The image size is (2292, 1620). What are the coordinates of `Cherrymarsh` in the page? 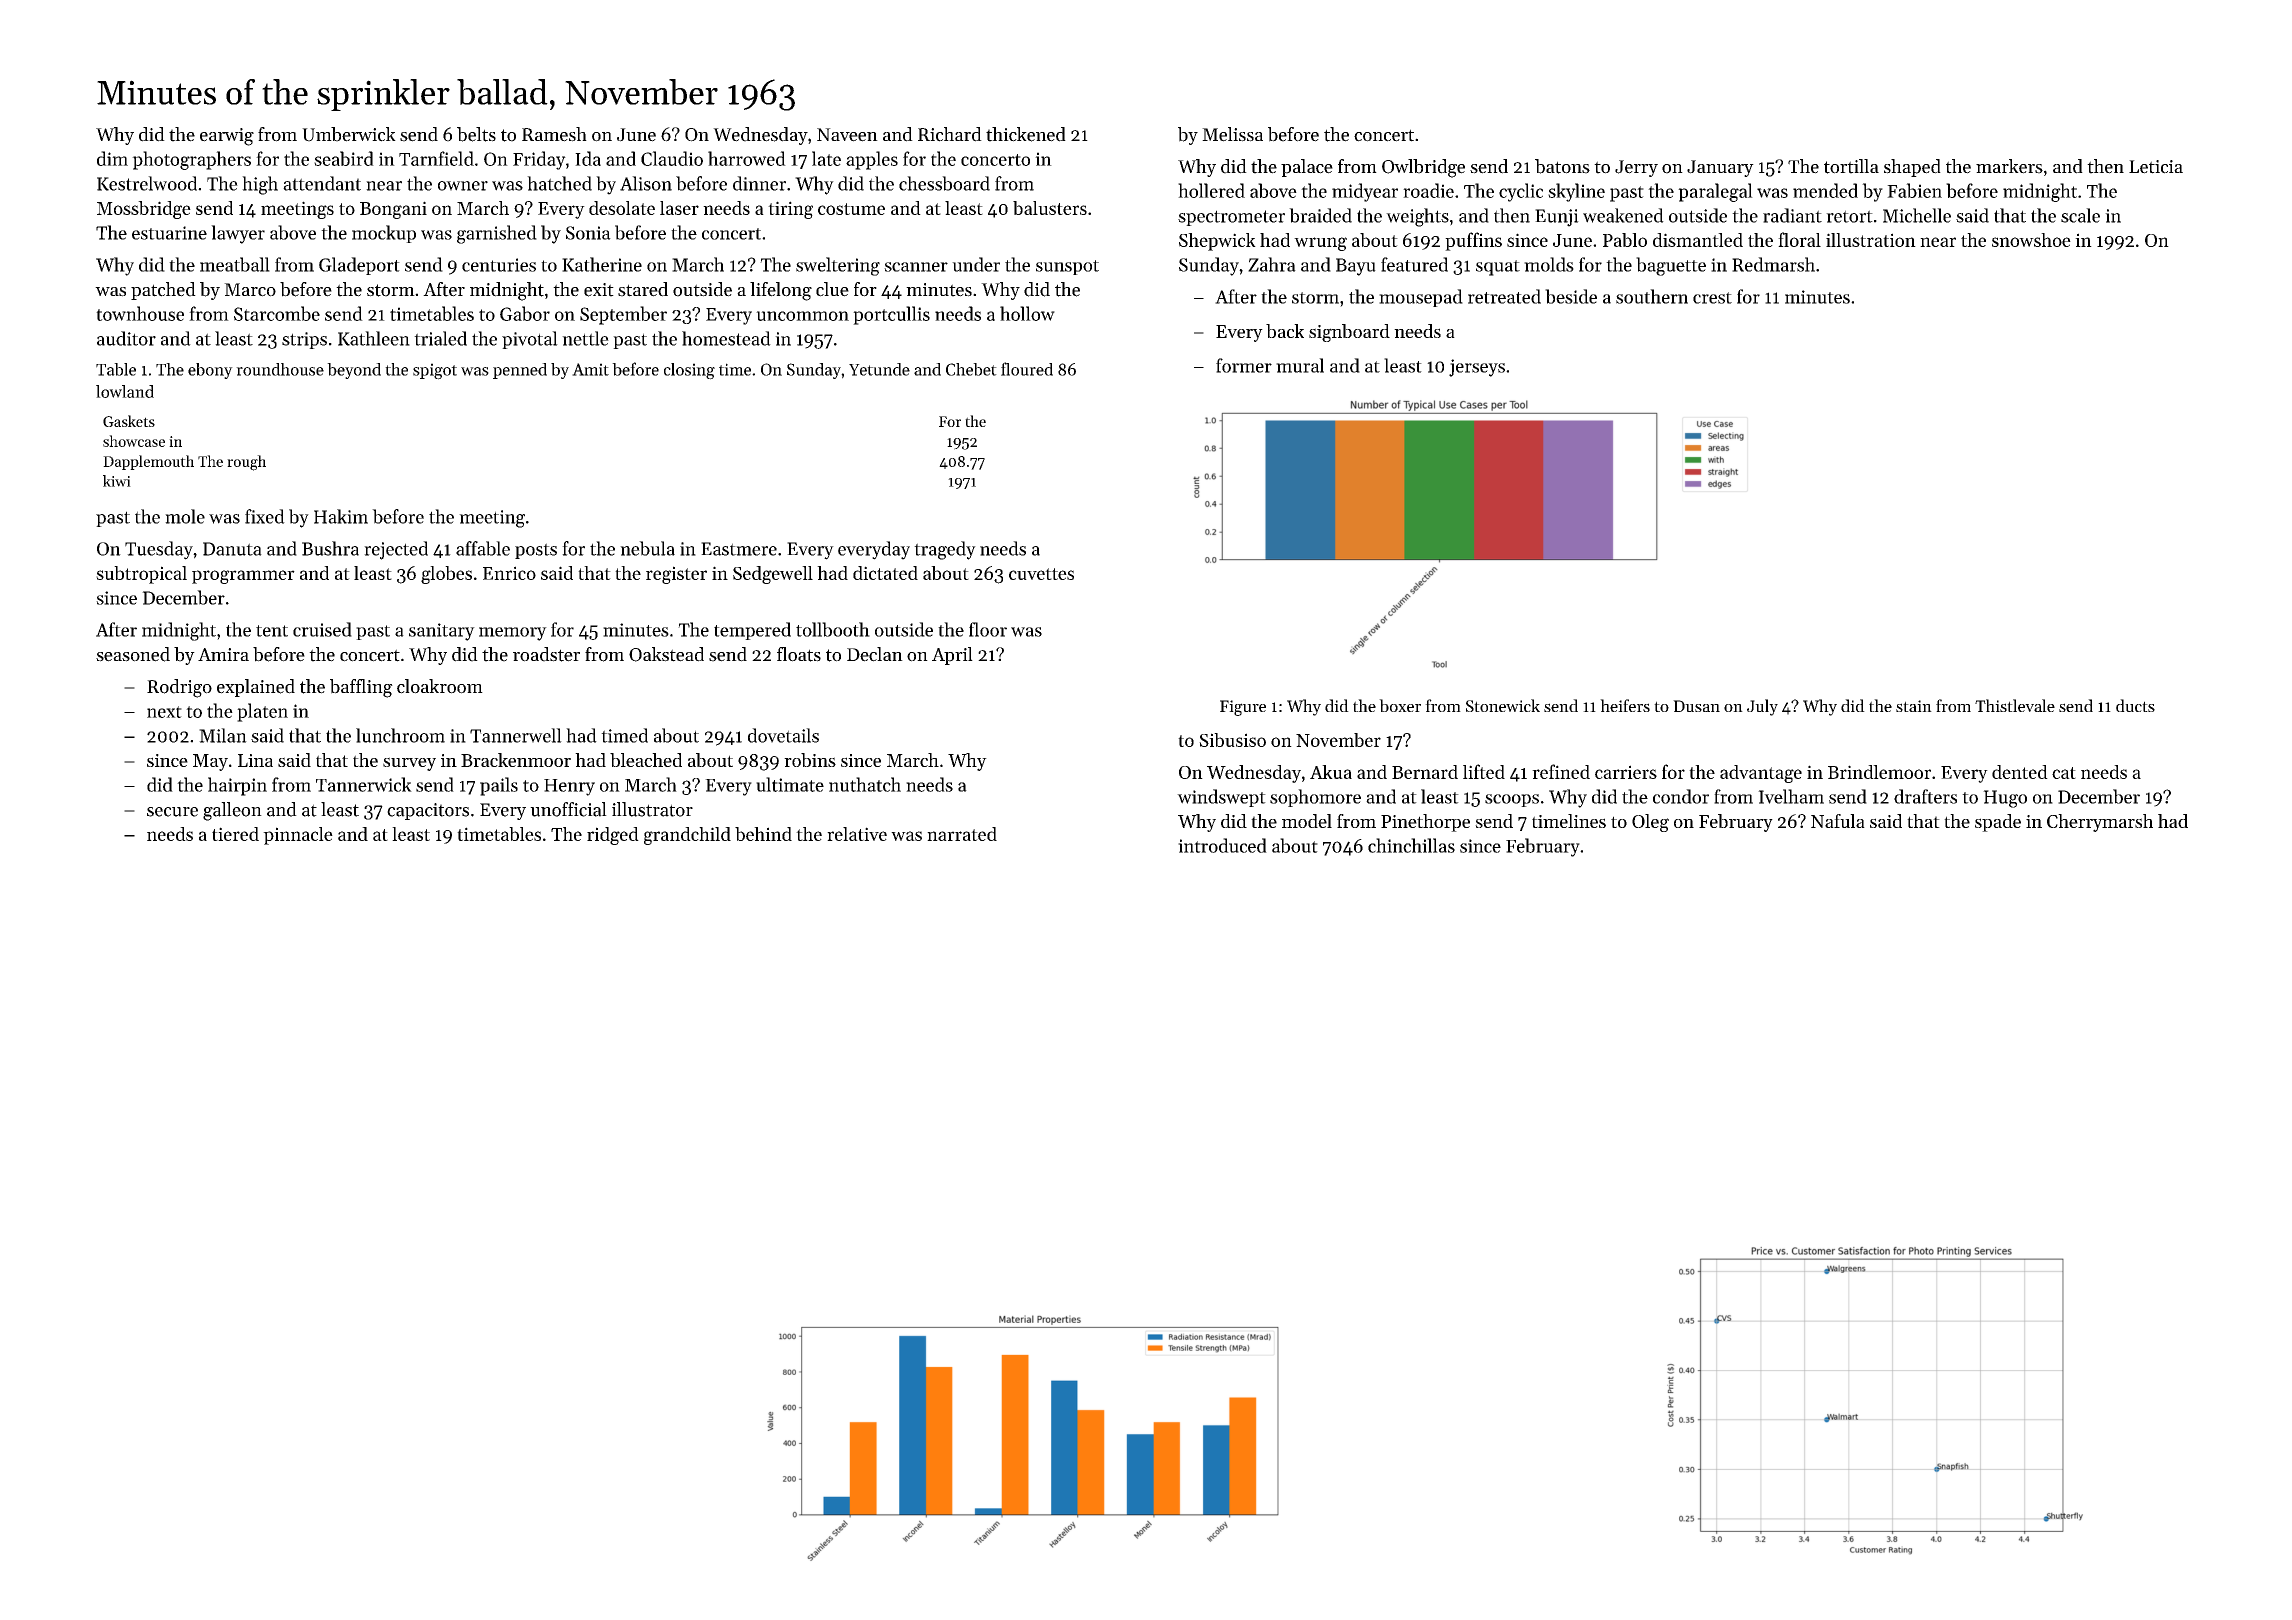 It's located at (2100, 823).
